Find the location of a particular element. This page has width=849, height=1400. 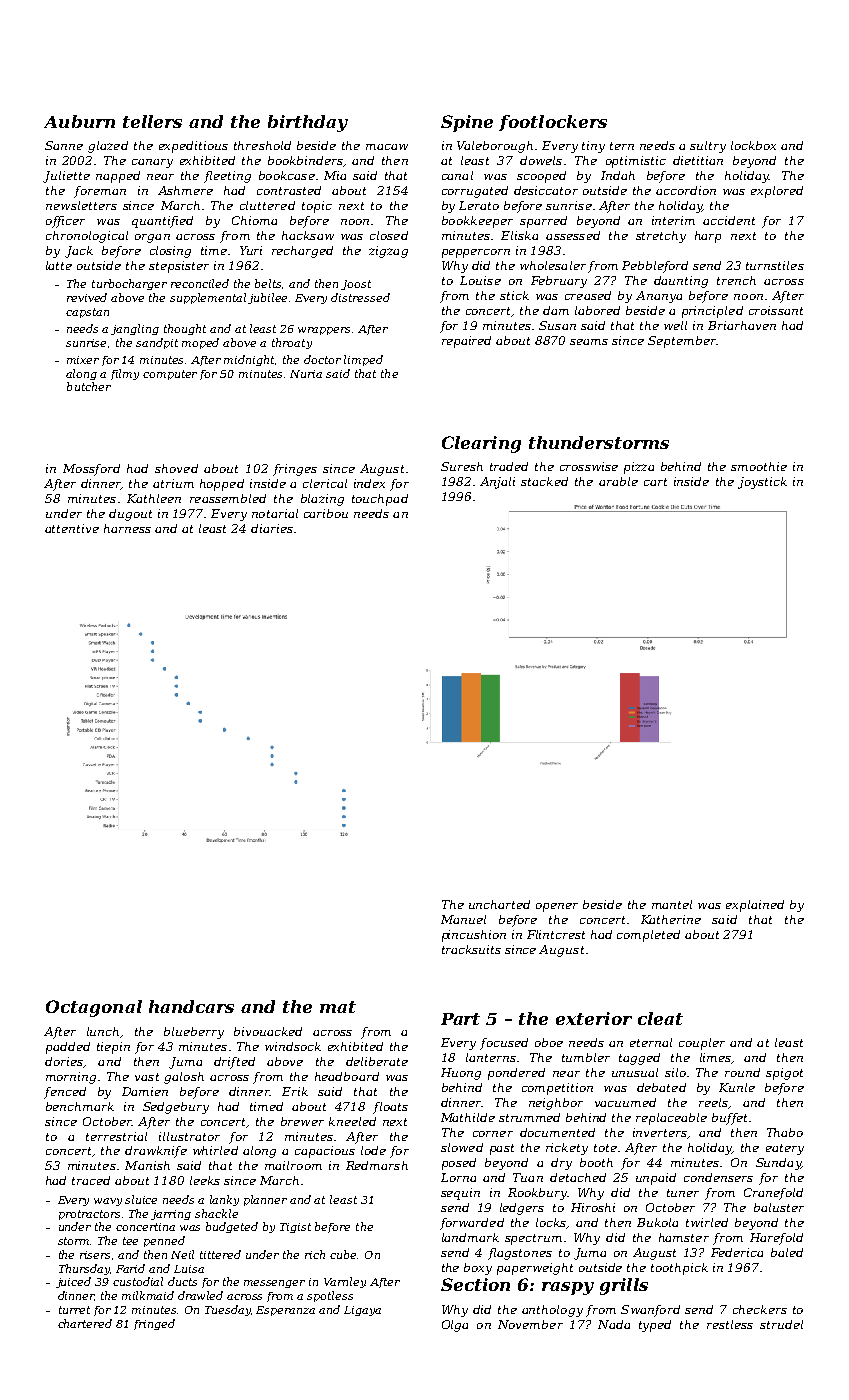

Nada is located at coordinates (614, 1324).
